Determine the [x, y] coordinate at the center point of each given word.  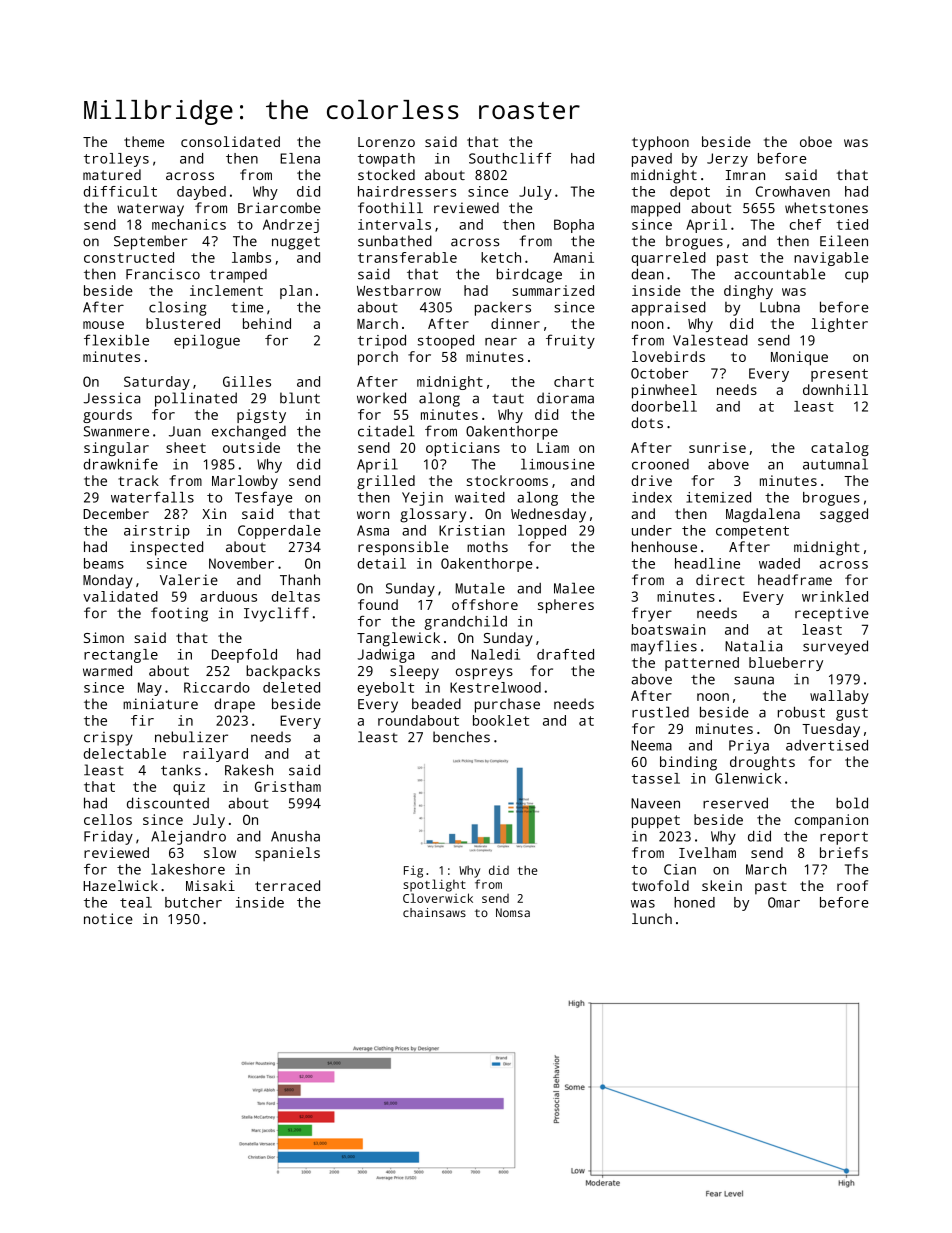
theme [144, 141]
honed [694, 902]
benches [461, 737]
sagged [844, 515]
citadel [386, 431]
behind [267, 323]
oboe [816, 141]
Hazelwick [120, 885]
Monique [799, 358]
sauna [754, 680]
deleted [291, 687]
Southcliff [510, 158]
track [138, 480]
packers [503, 309]
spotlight [434, 885]
